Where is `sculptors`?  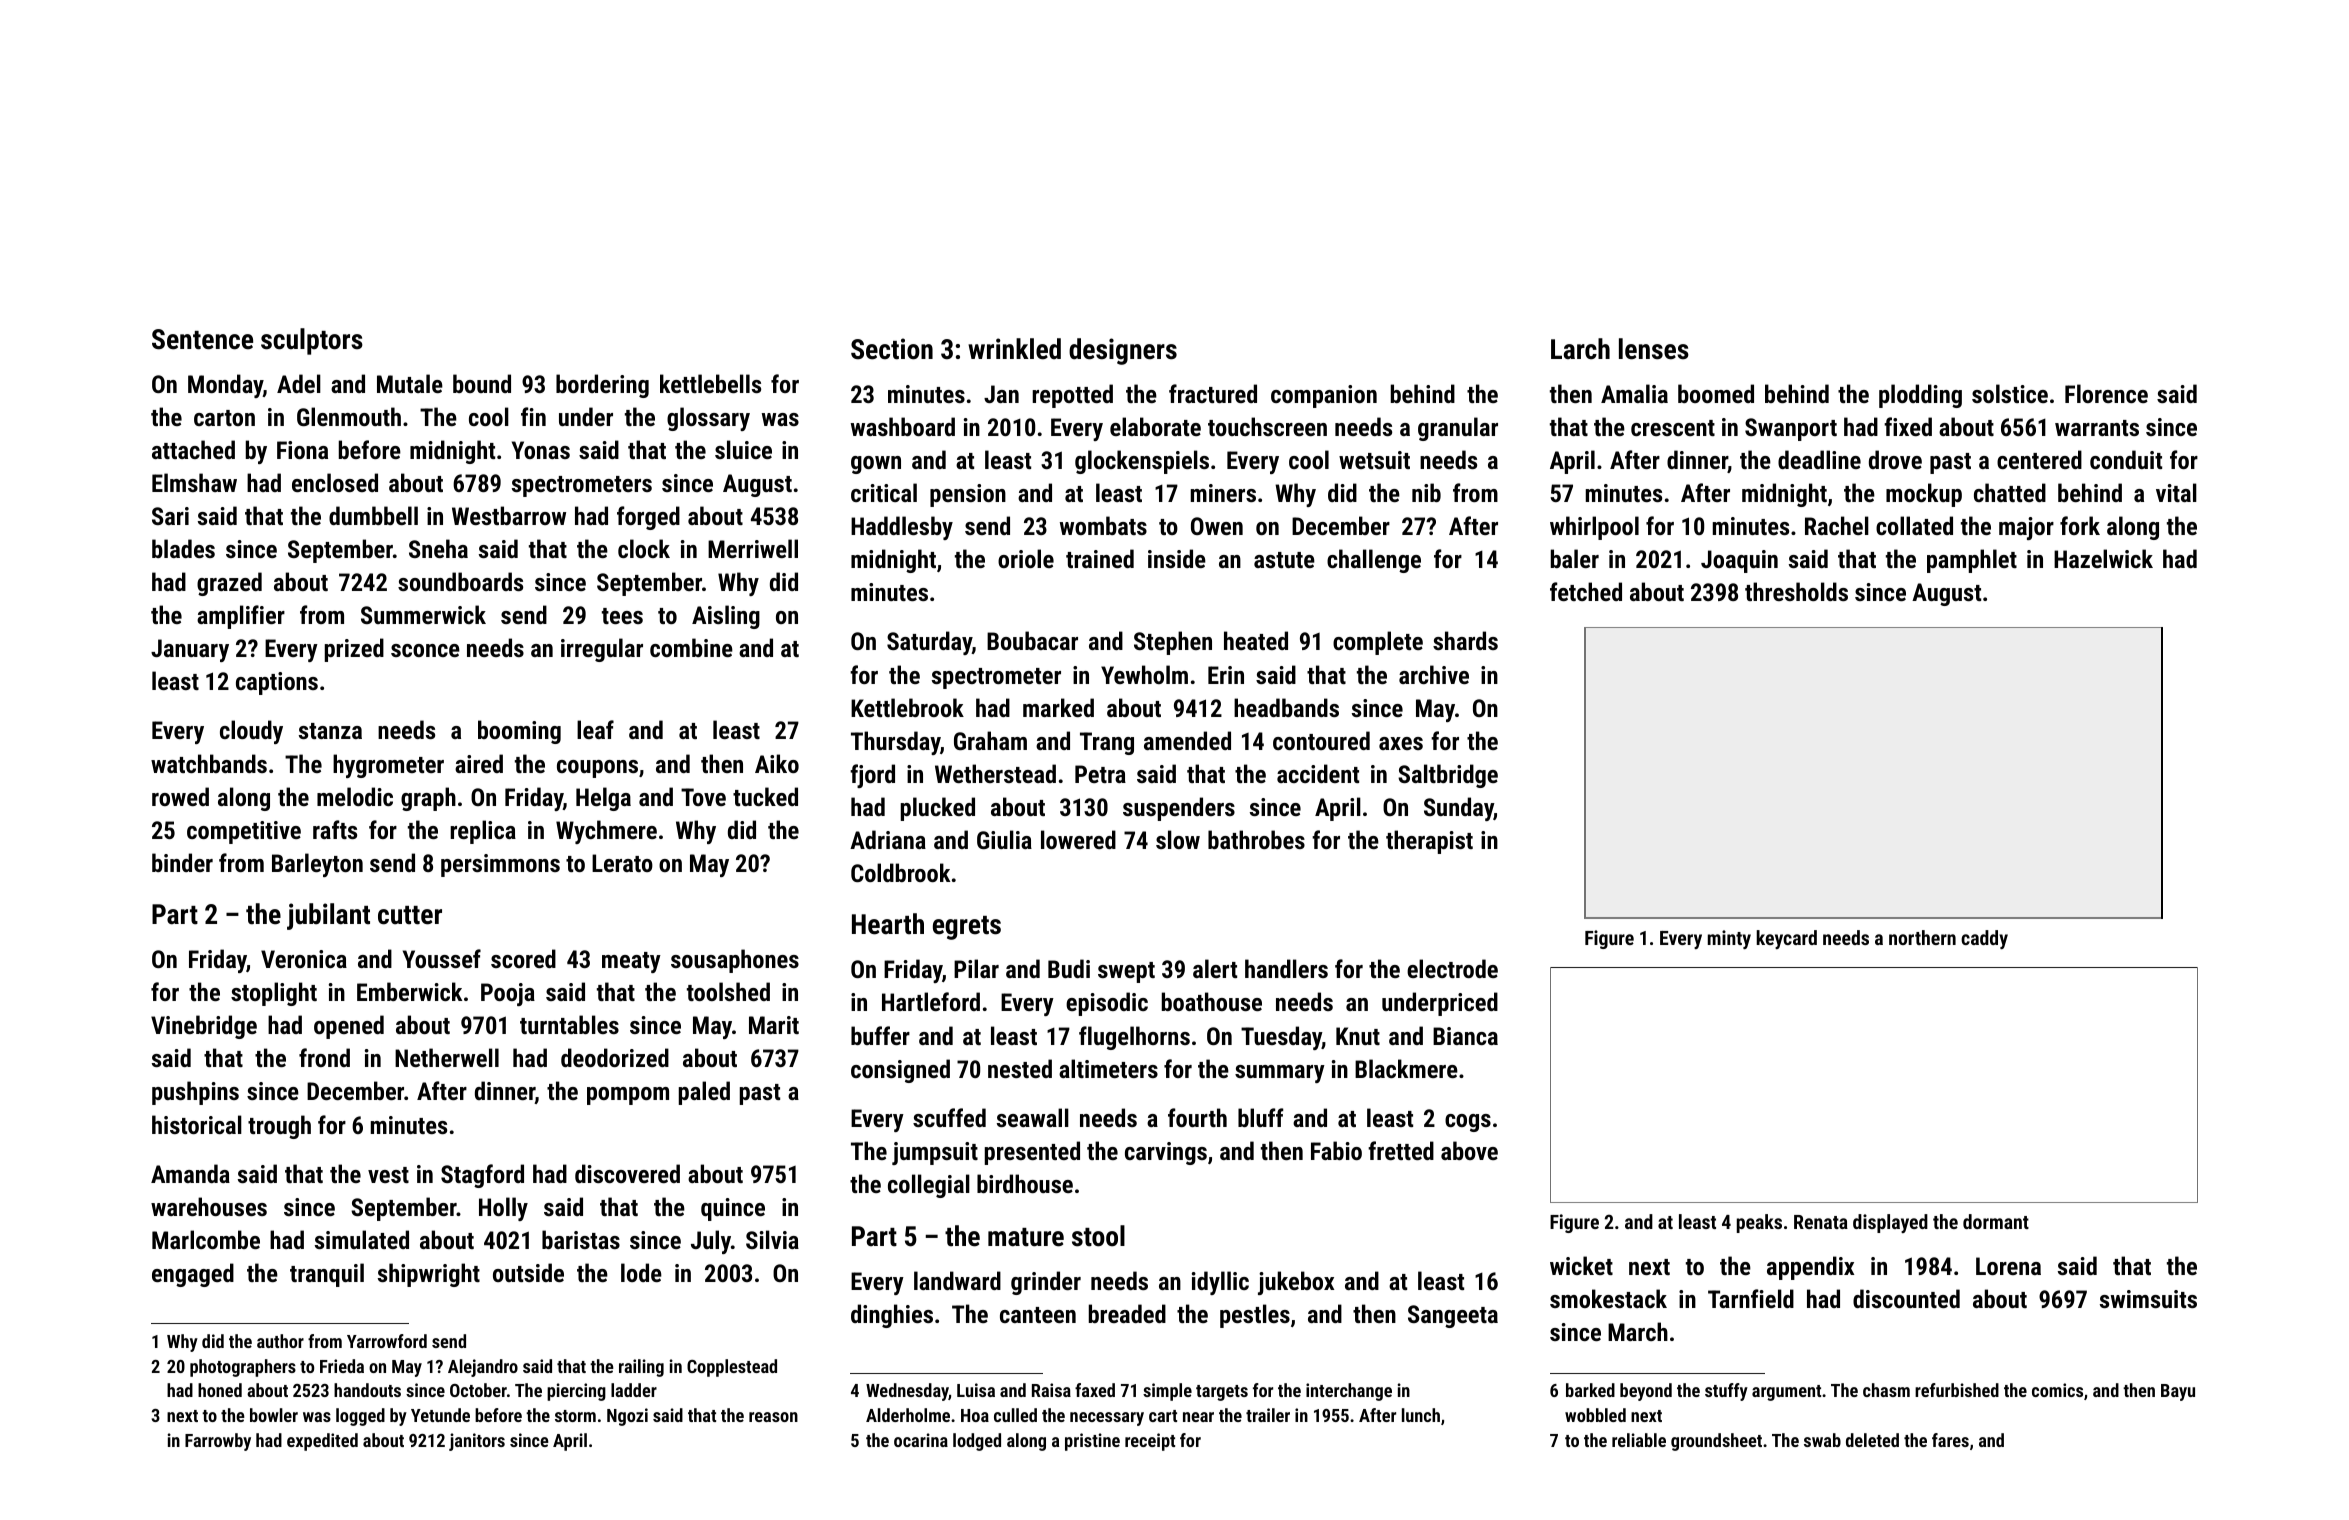
sculptors is located at coordinates (312, 341).
